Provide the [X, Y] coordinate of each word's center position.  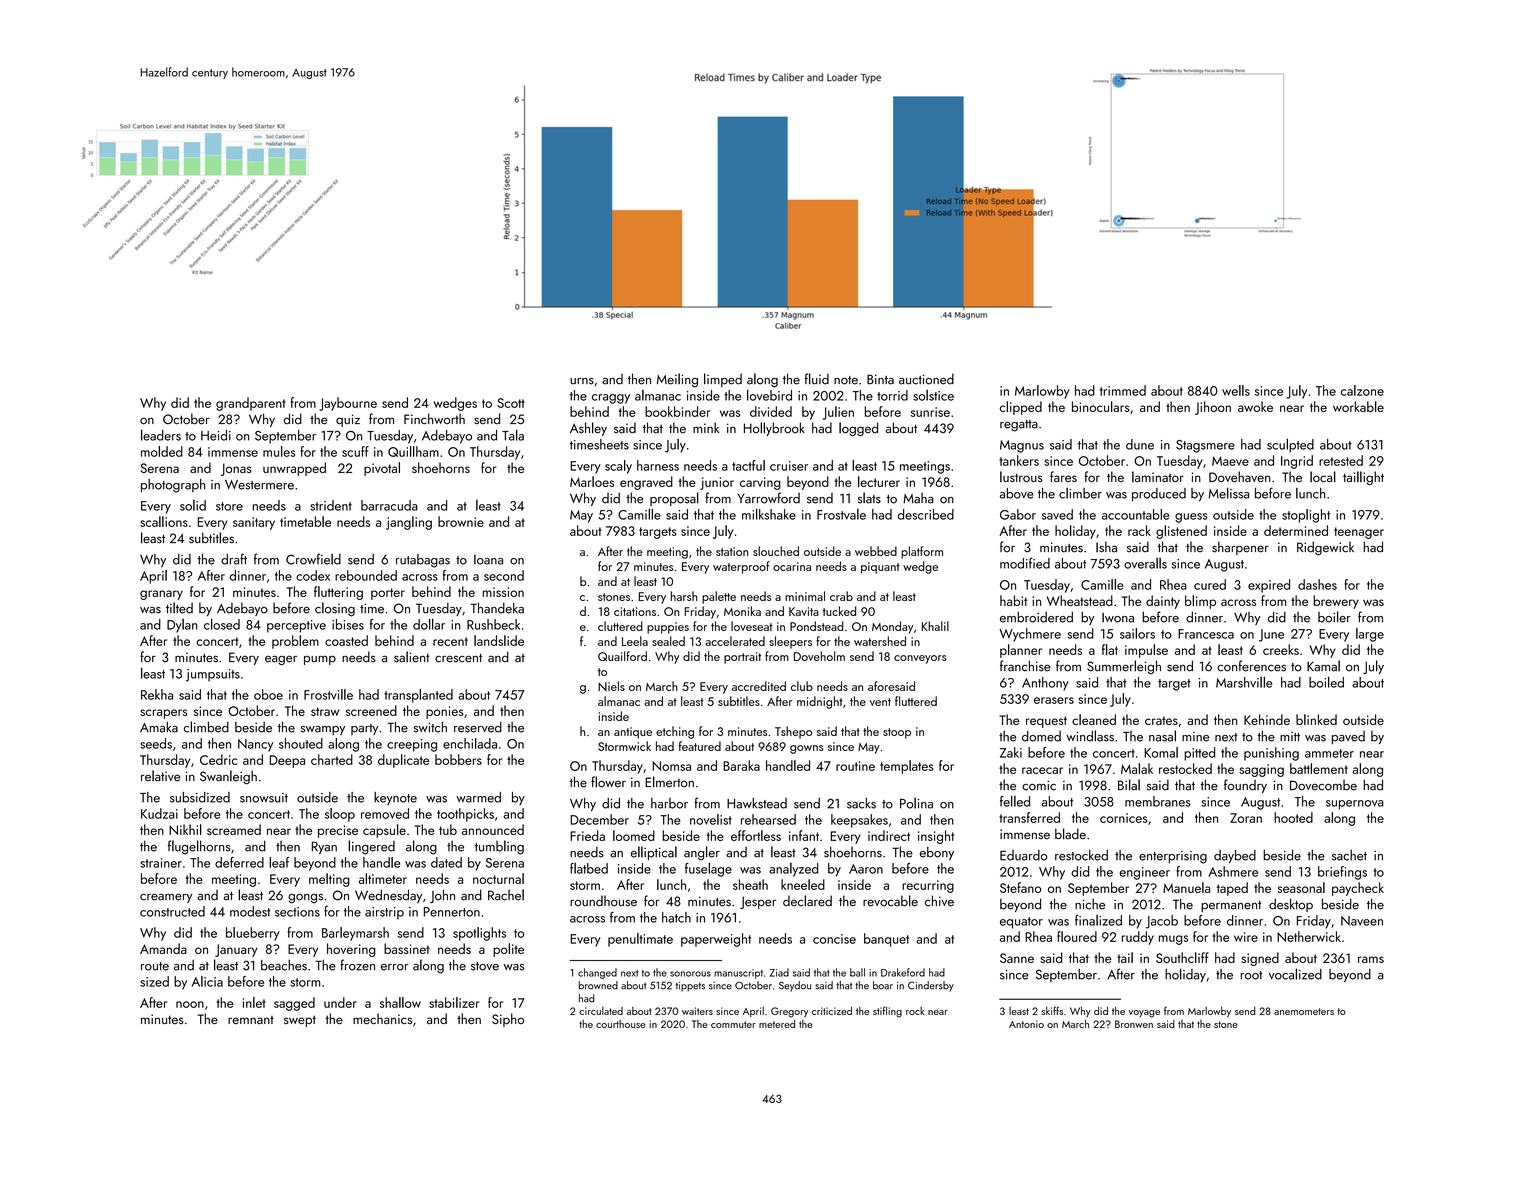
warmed [478, 797]
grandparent [251, 404]
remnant [251, 1020]
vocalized [1295, 974]
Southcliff [1182, 957]
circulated [601, 1011]
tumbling [499, 847]
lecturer [879, 481]
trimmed [1123, 390]
